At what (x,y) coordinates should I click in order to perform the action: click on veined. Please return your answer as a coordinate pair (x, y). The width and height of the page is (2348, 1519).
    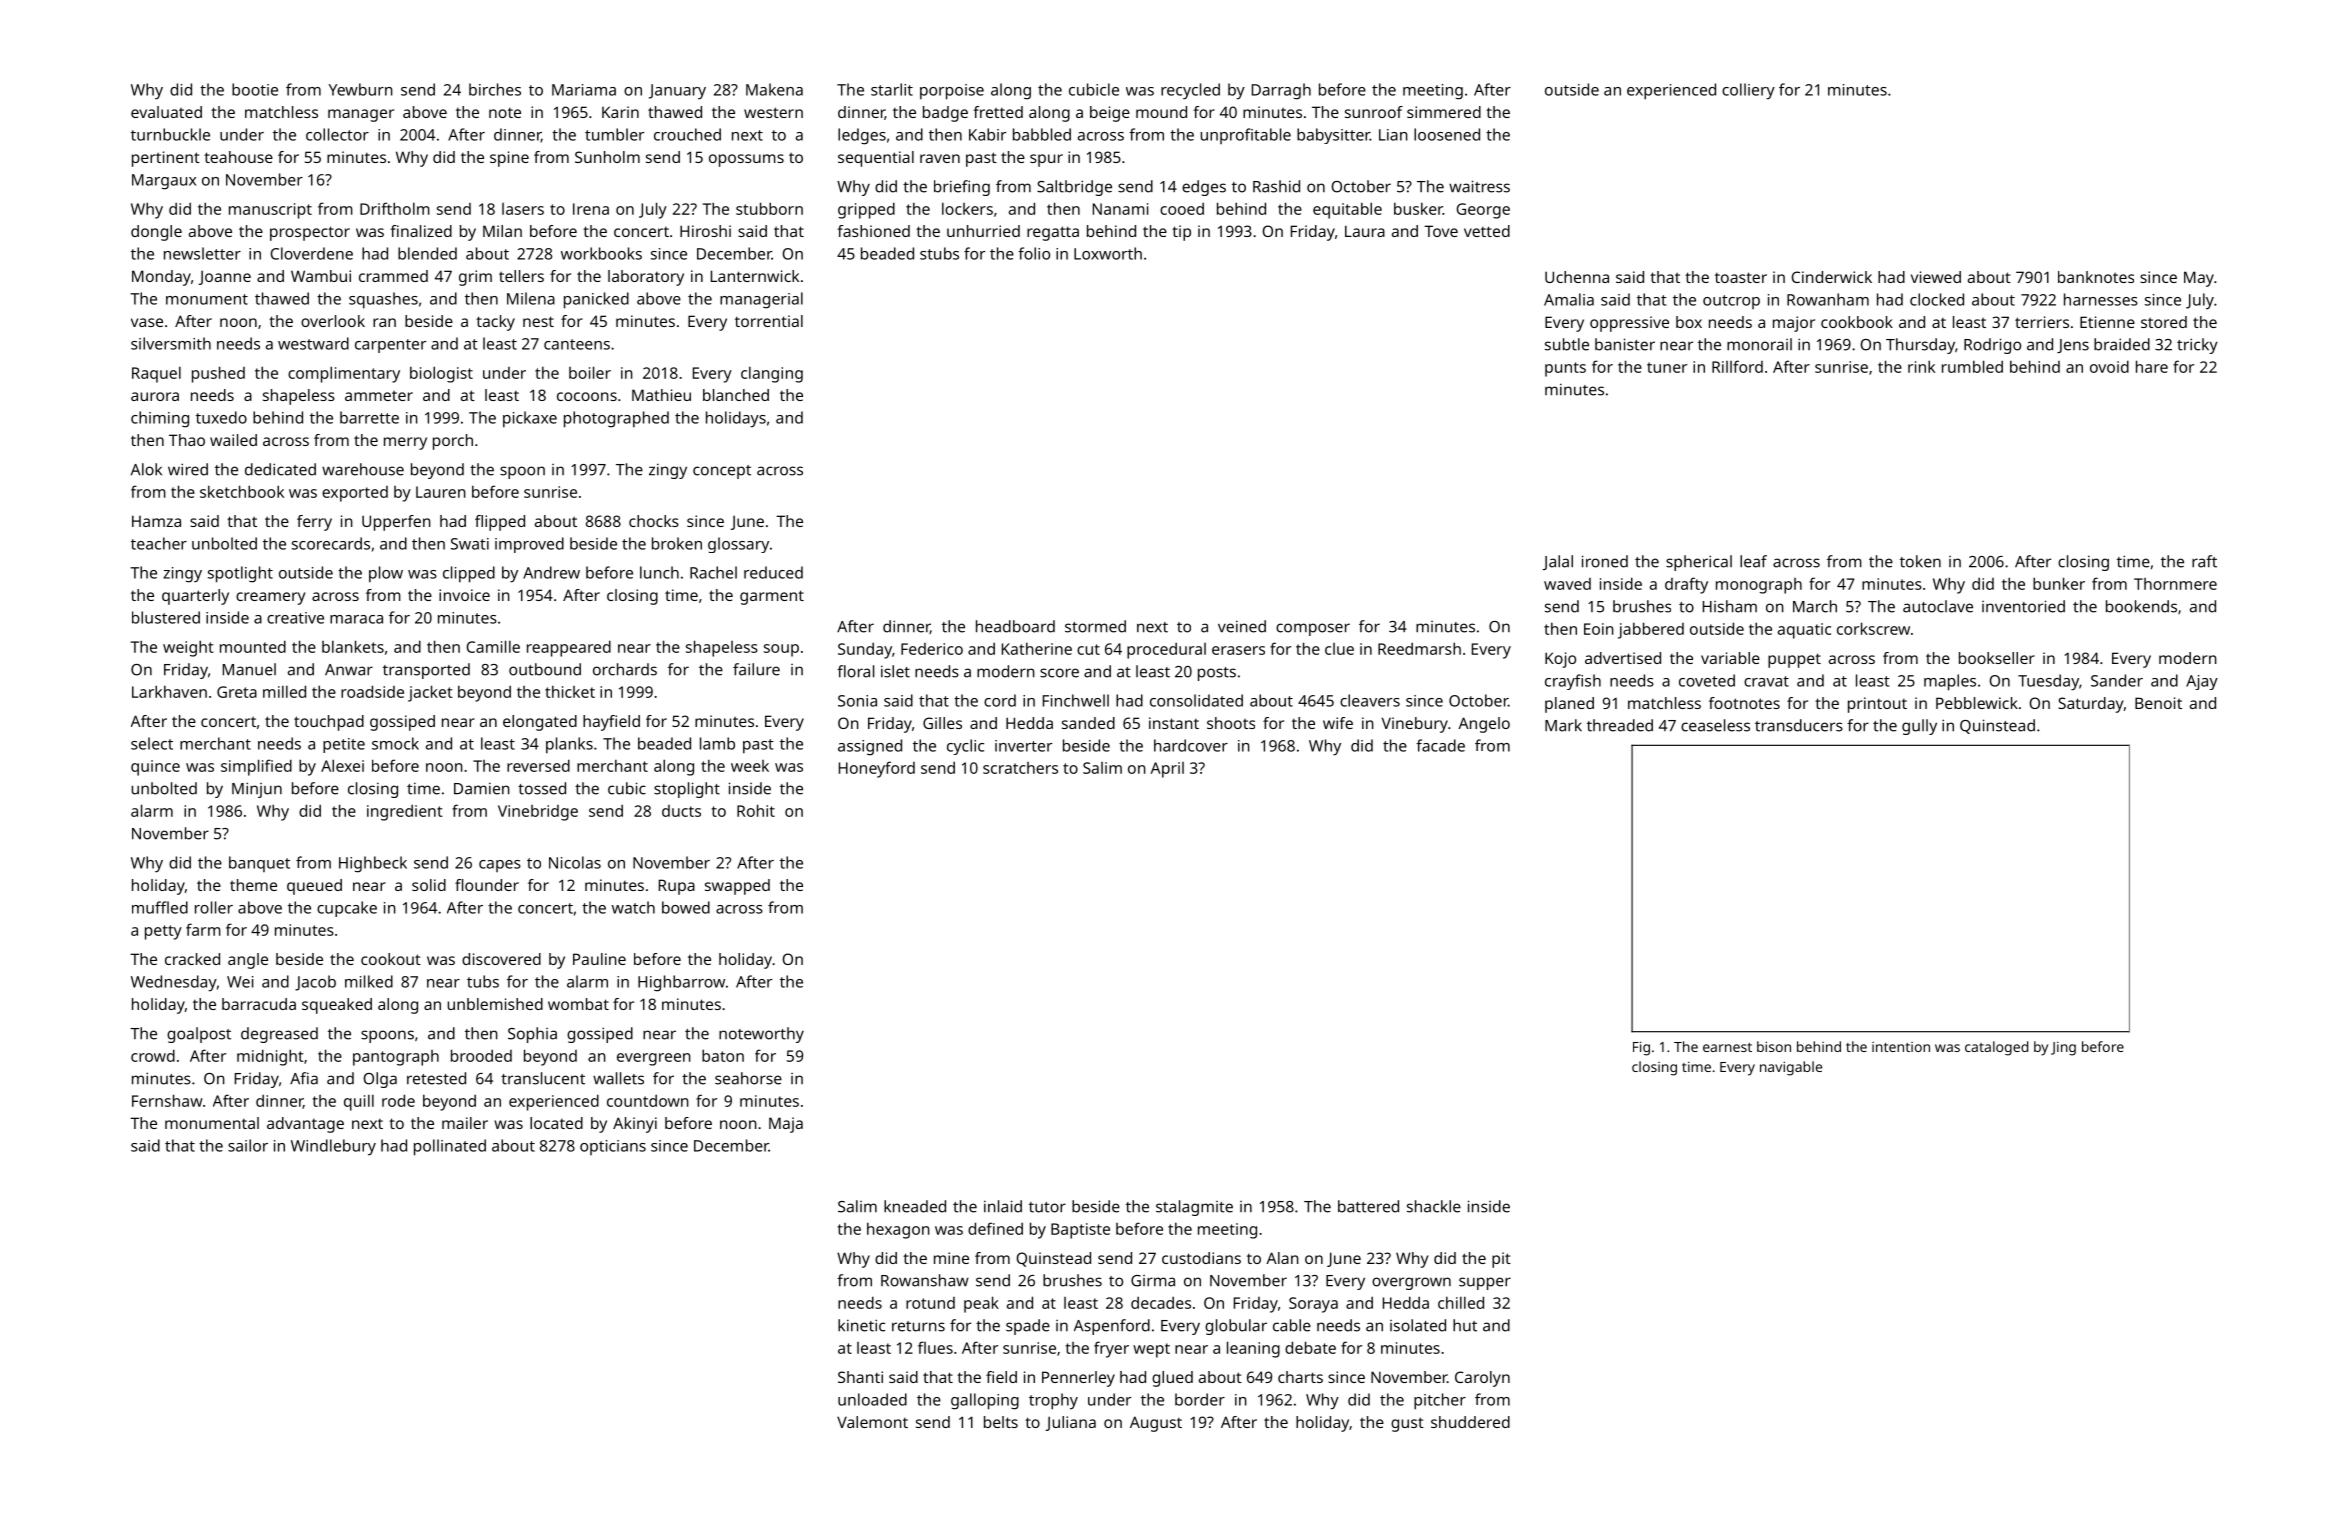
    Looking at the image, I should click on (1242, 626).
